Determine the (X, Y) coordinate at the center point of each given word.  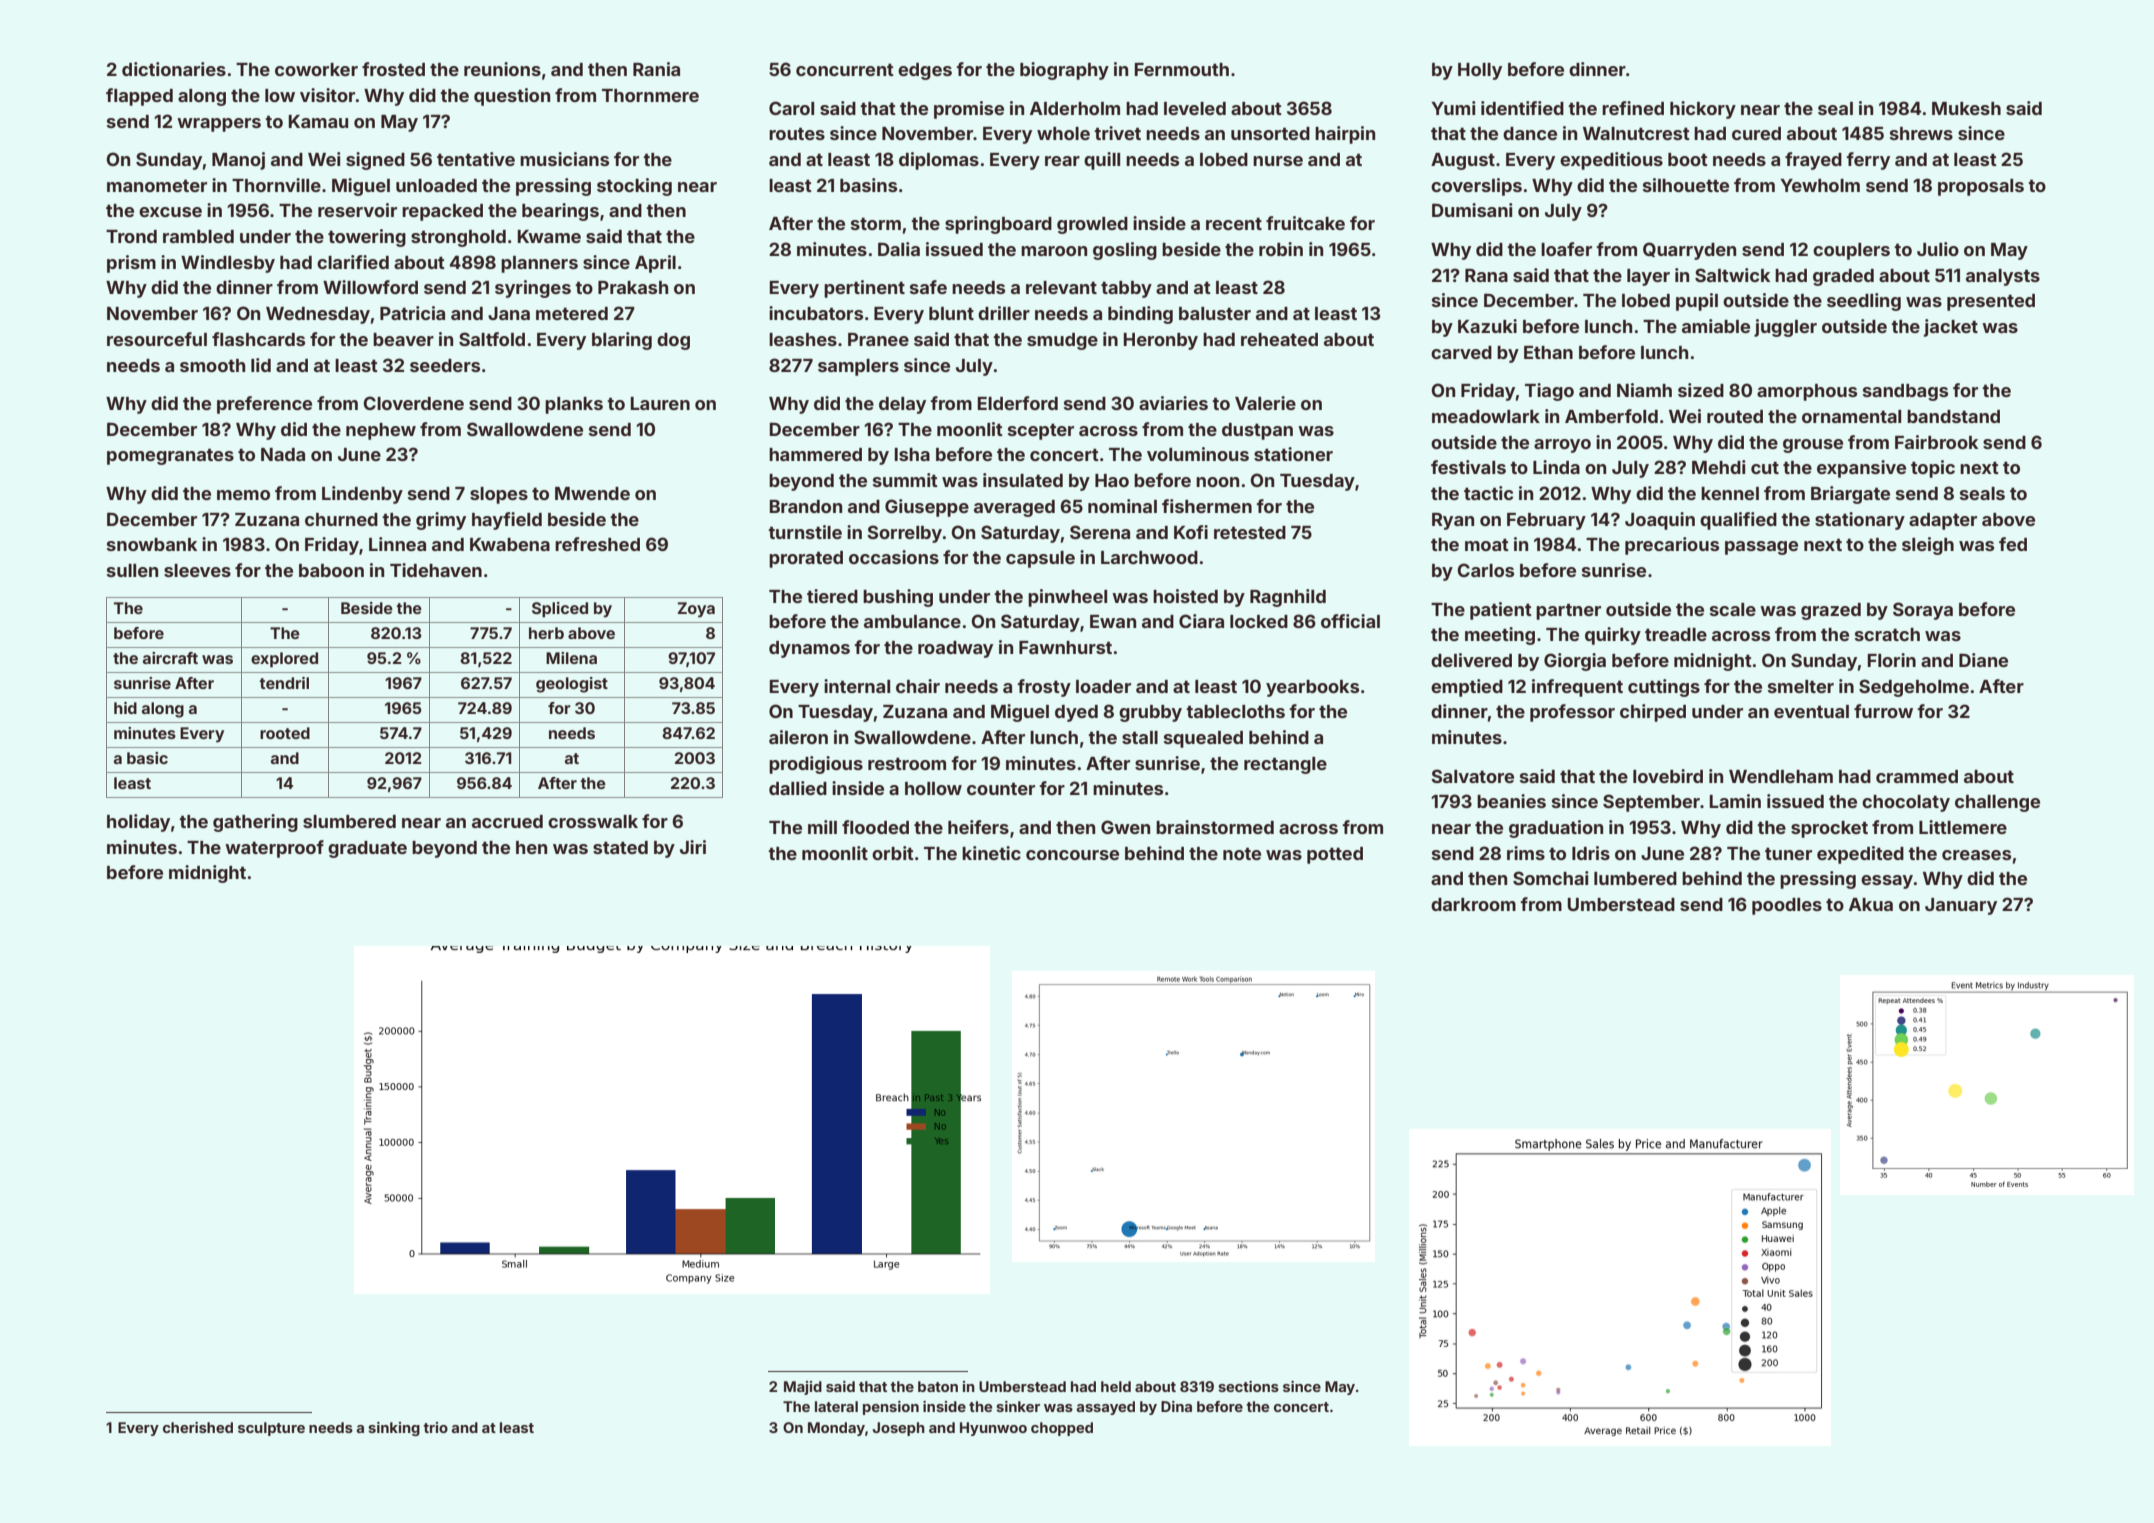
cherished (198, 1427)
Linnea (397, 544)
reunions (502, 69)
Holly (1480, 71)
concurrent (845, 70)
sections (1248, 1386)
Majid (803, 1388)
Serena (1100, 532)
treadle (1676, 634)
